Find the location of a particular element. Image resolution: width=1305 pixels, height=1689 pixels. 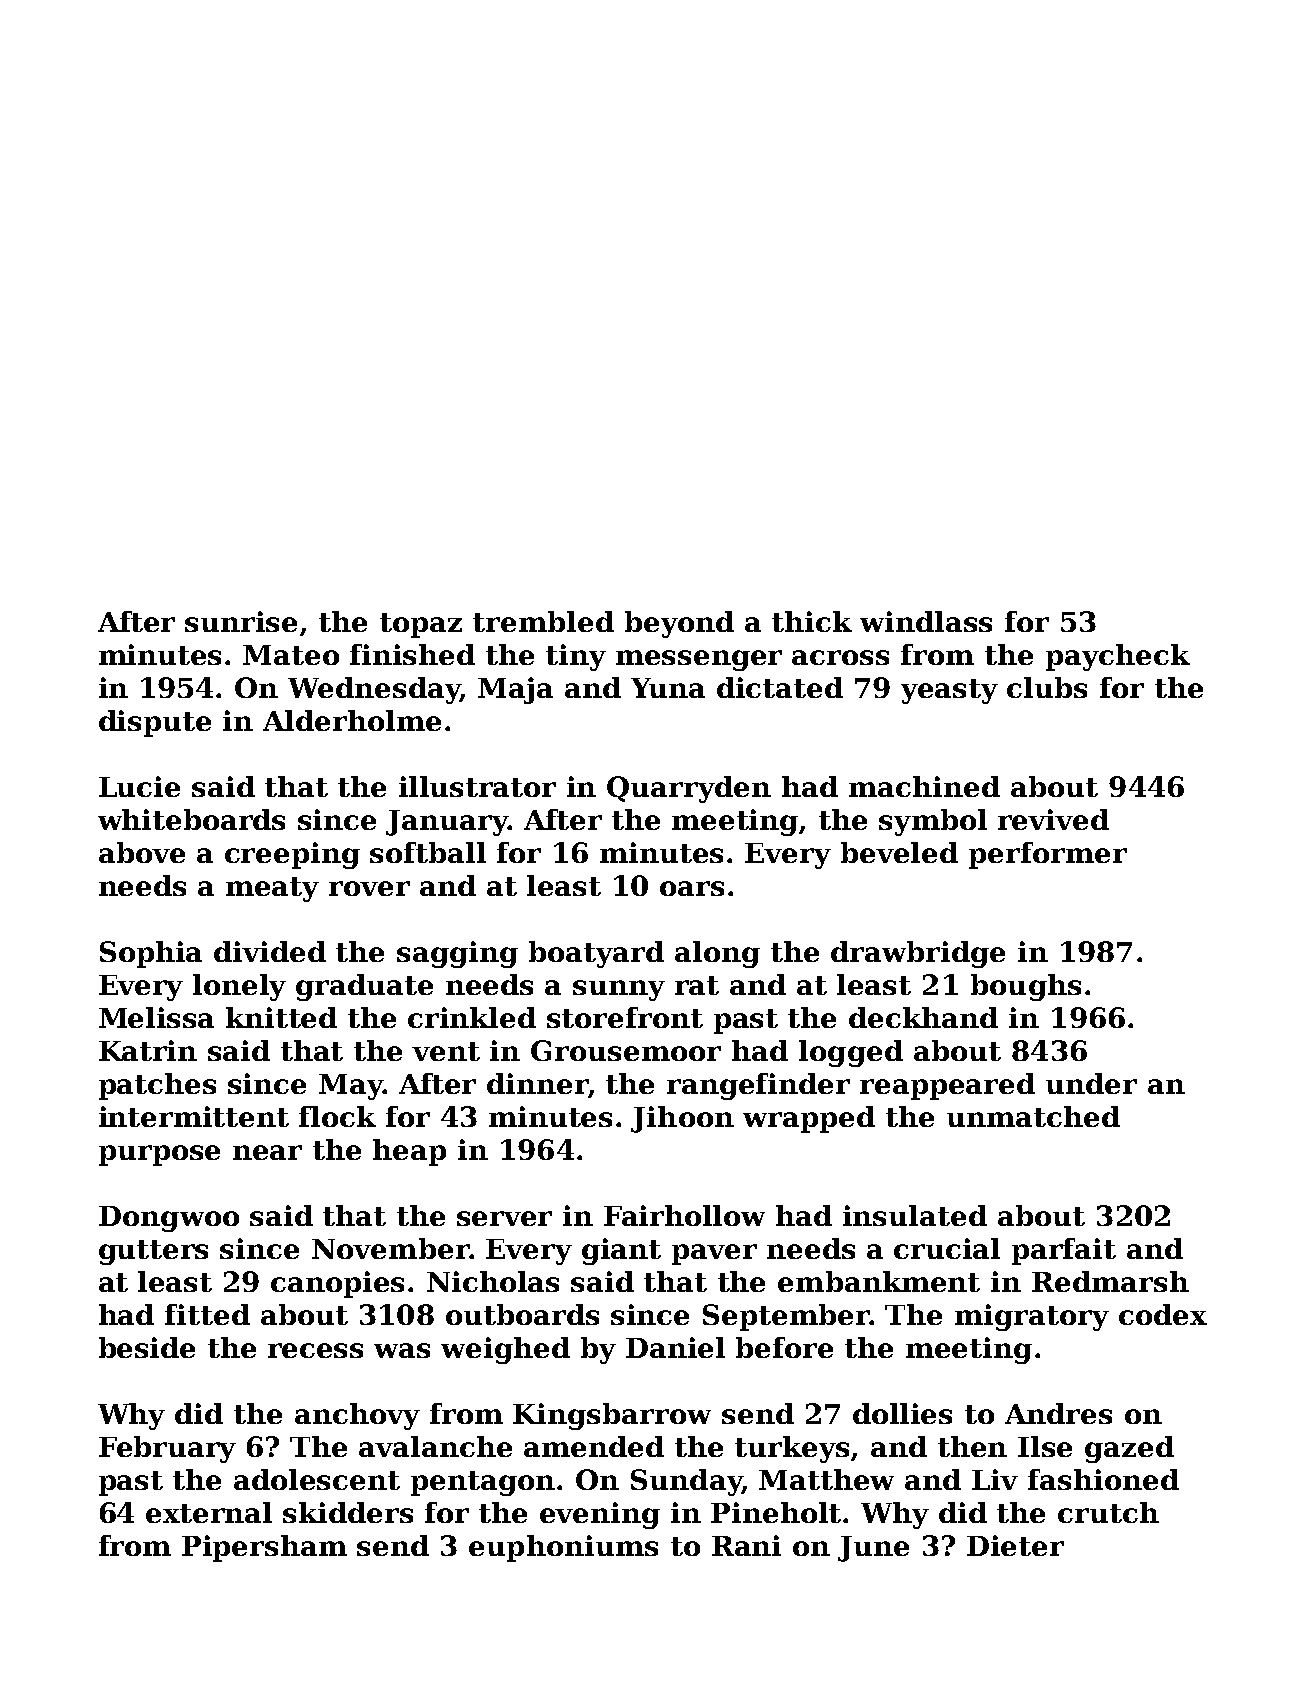

sunrise is located at coordinates (241, 621).
